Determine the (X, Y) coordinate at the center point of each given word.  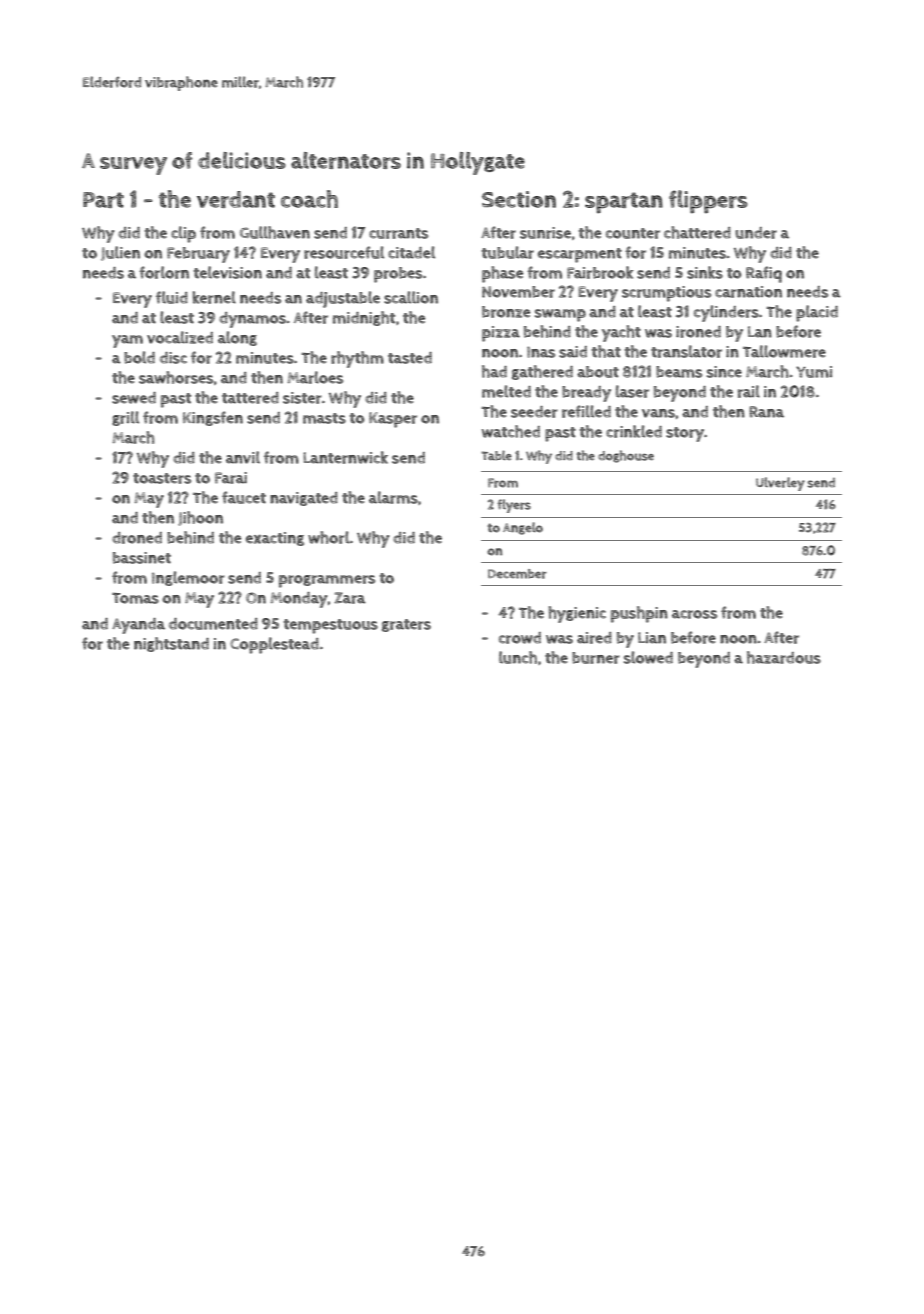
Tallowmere (784, 351)
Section (519, 199)
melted (506, 391)
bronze (506, 312)
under (756, 233)
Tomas (135, 598)
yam (127, 341)
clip (183, 234)
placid (817, 313)
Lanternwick (345, 457)
